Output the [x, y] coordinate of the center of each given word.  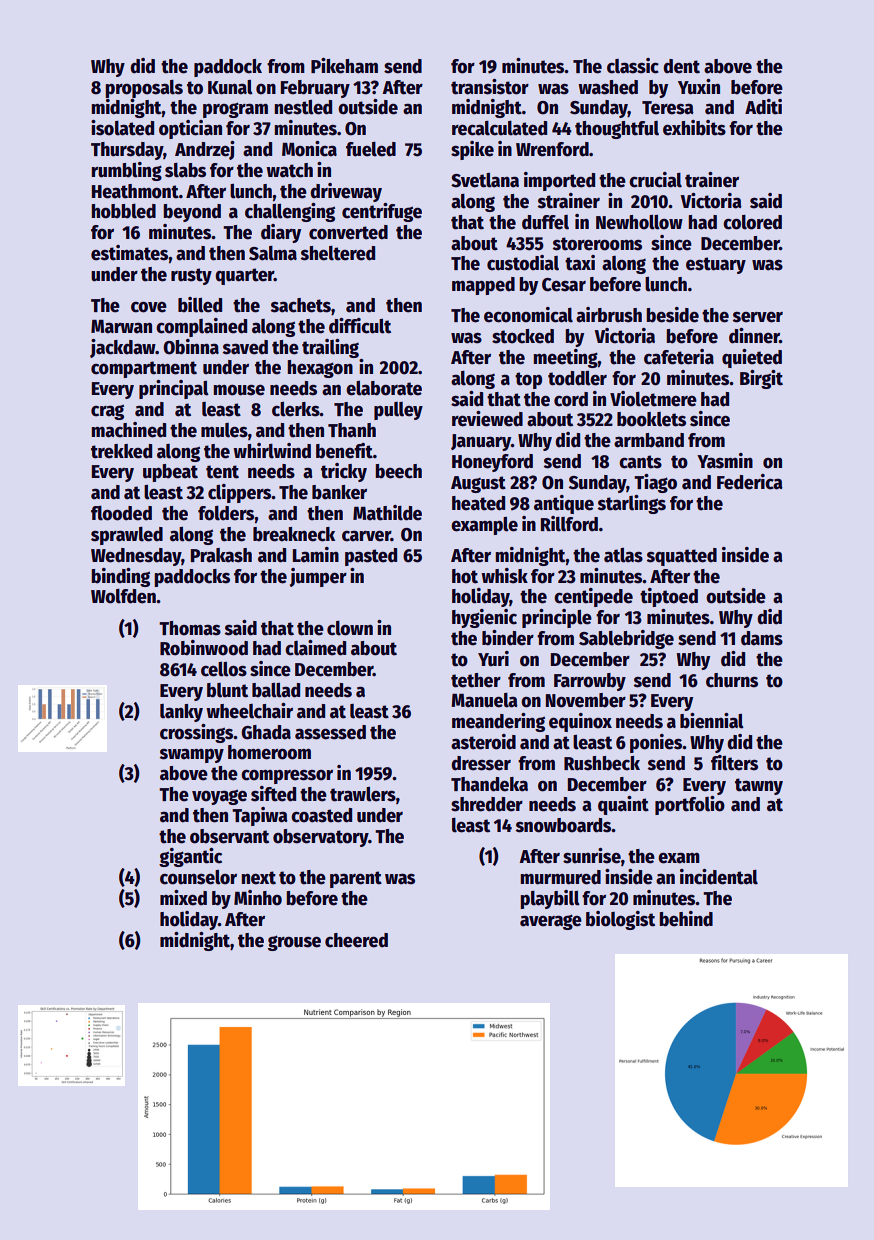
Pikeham [344, 66]
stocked [523, 336]
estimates [130, 253]
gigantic [190, 857]
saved [245, 347]
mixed [183, 898]
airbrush [609, 315]
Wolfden [123, 596]
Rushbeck [602, 763]
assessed [330, 732]
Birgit [761, 379]
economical [528, 315]
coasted [321, 815]
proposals [144, 89]
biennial [712, 721]
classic [633, 66]
